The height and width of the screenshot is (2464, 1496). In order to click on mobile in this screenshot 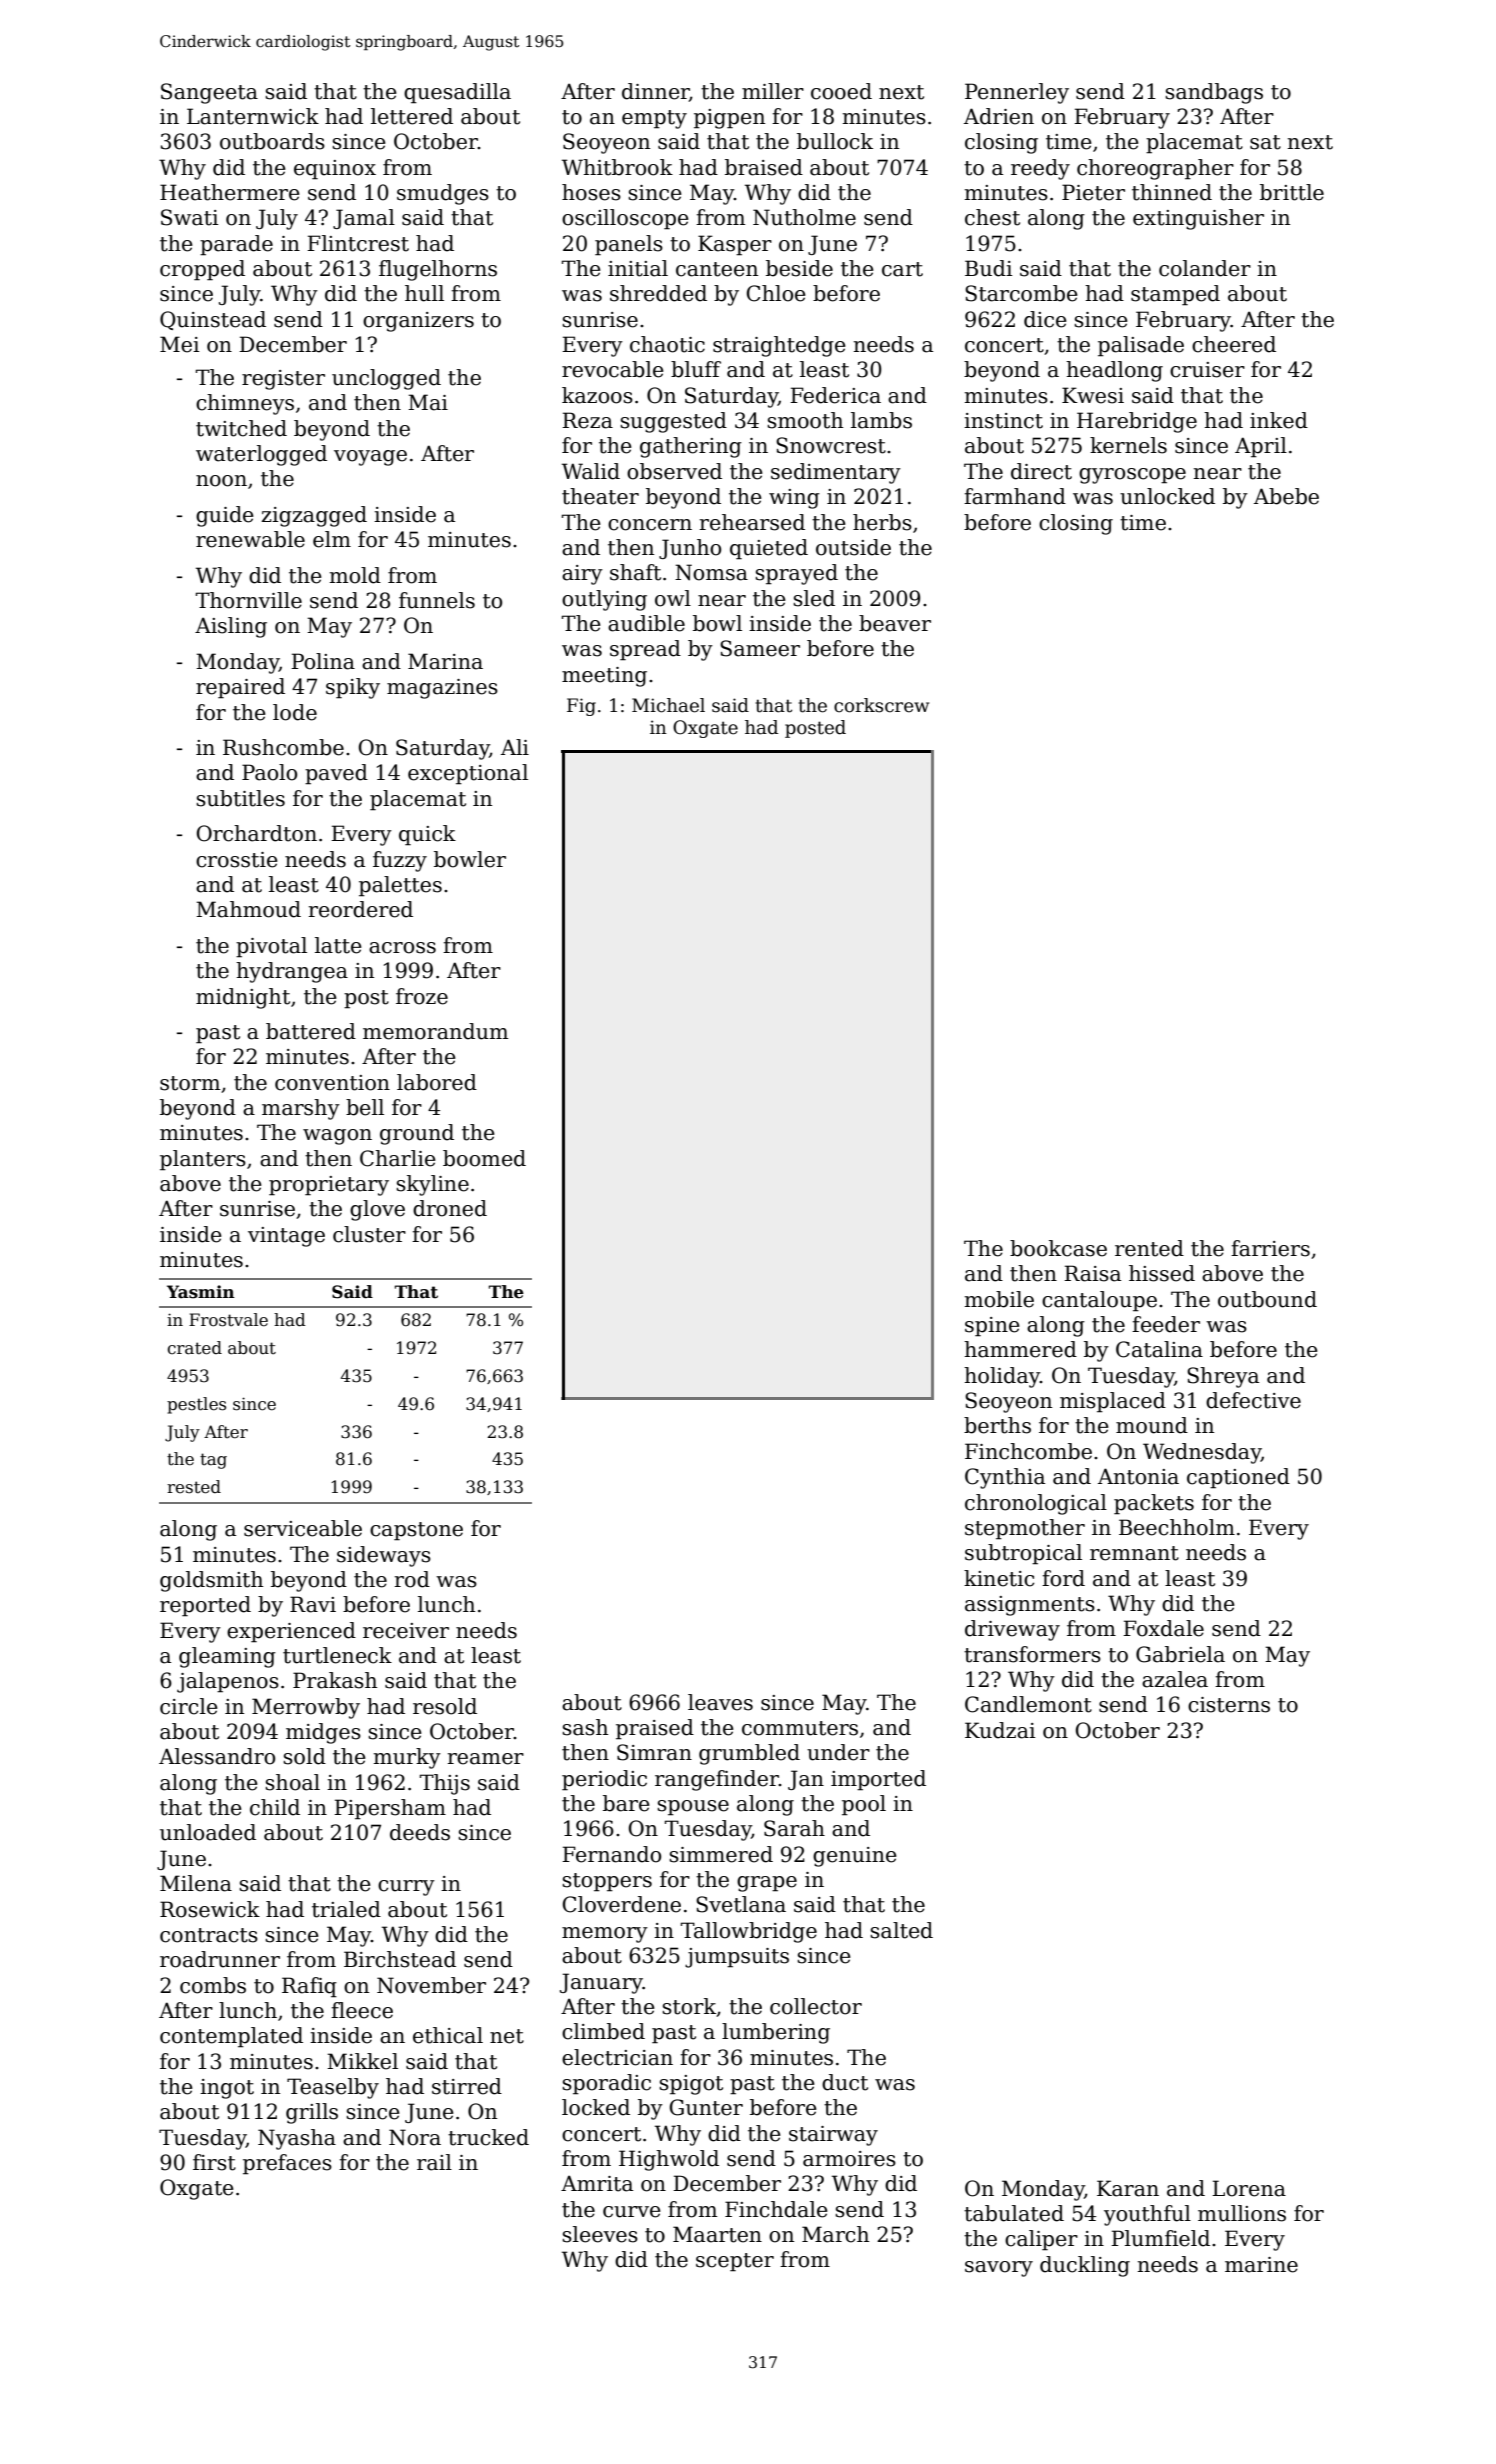, I will do `click(999, 1299)`.
